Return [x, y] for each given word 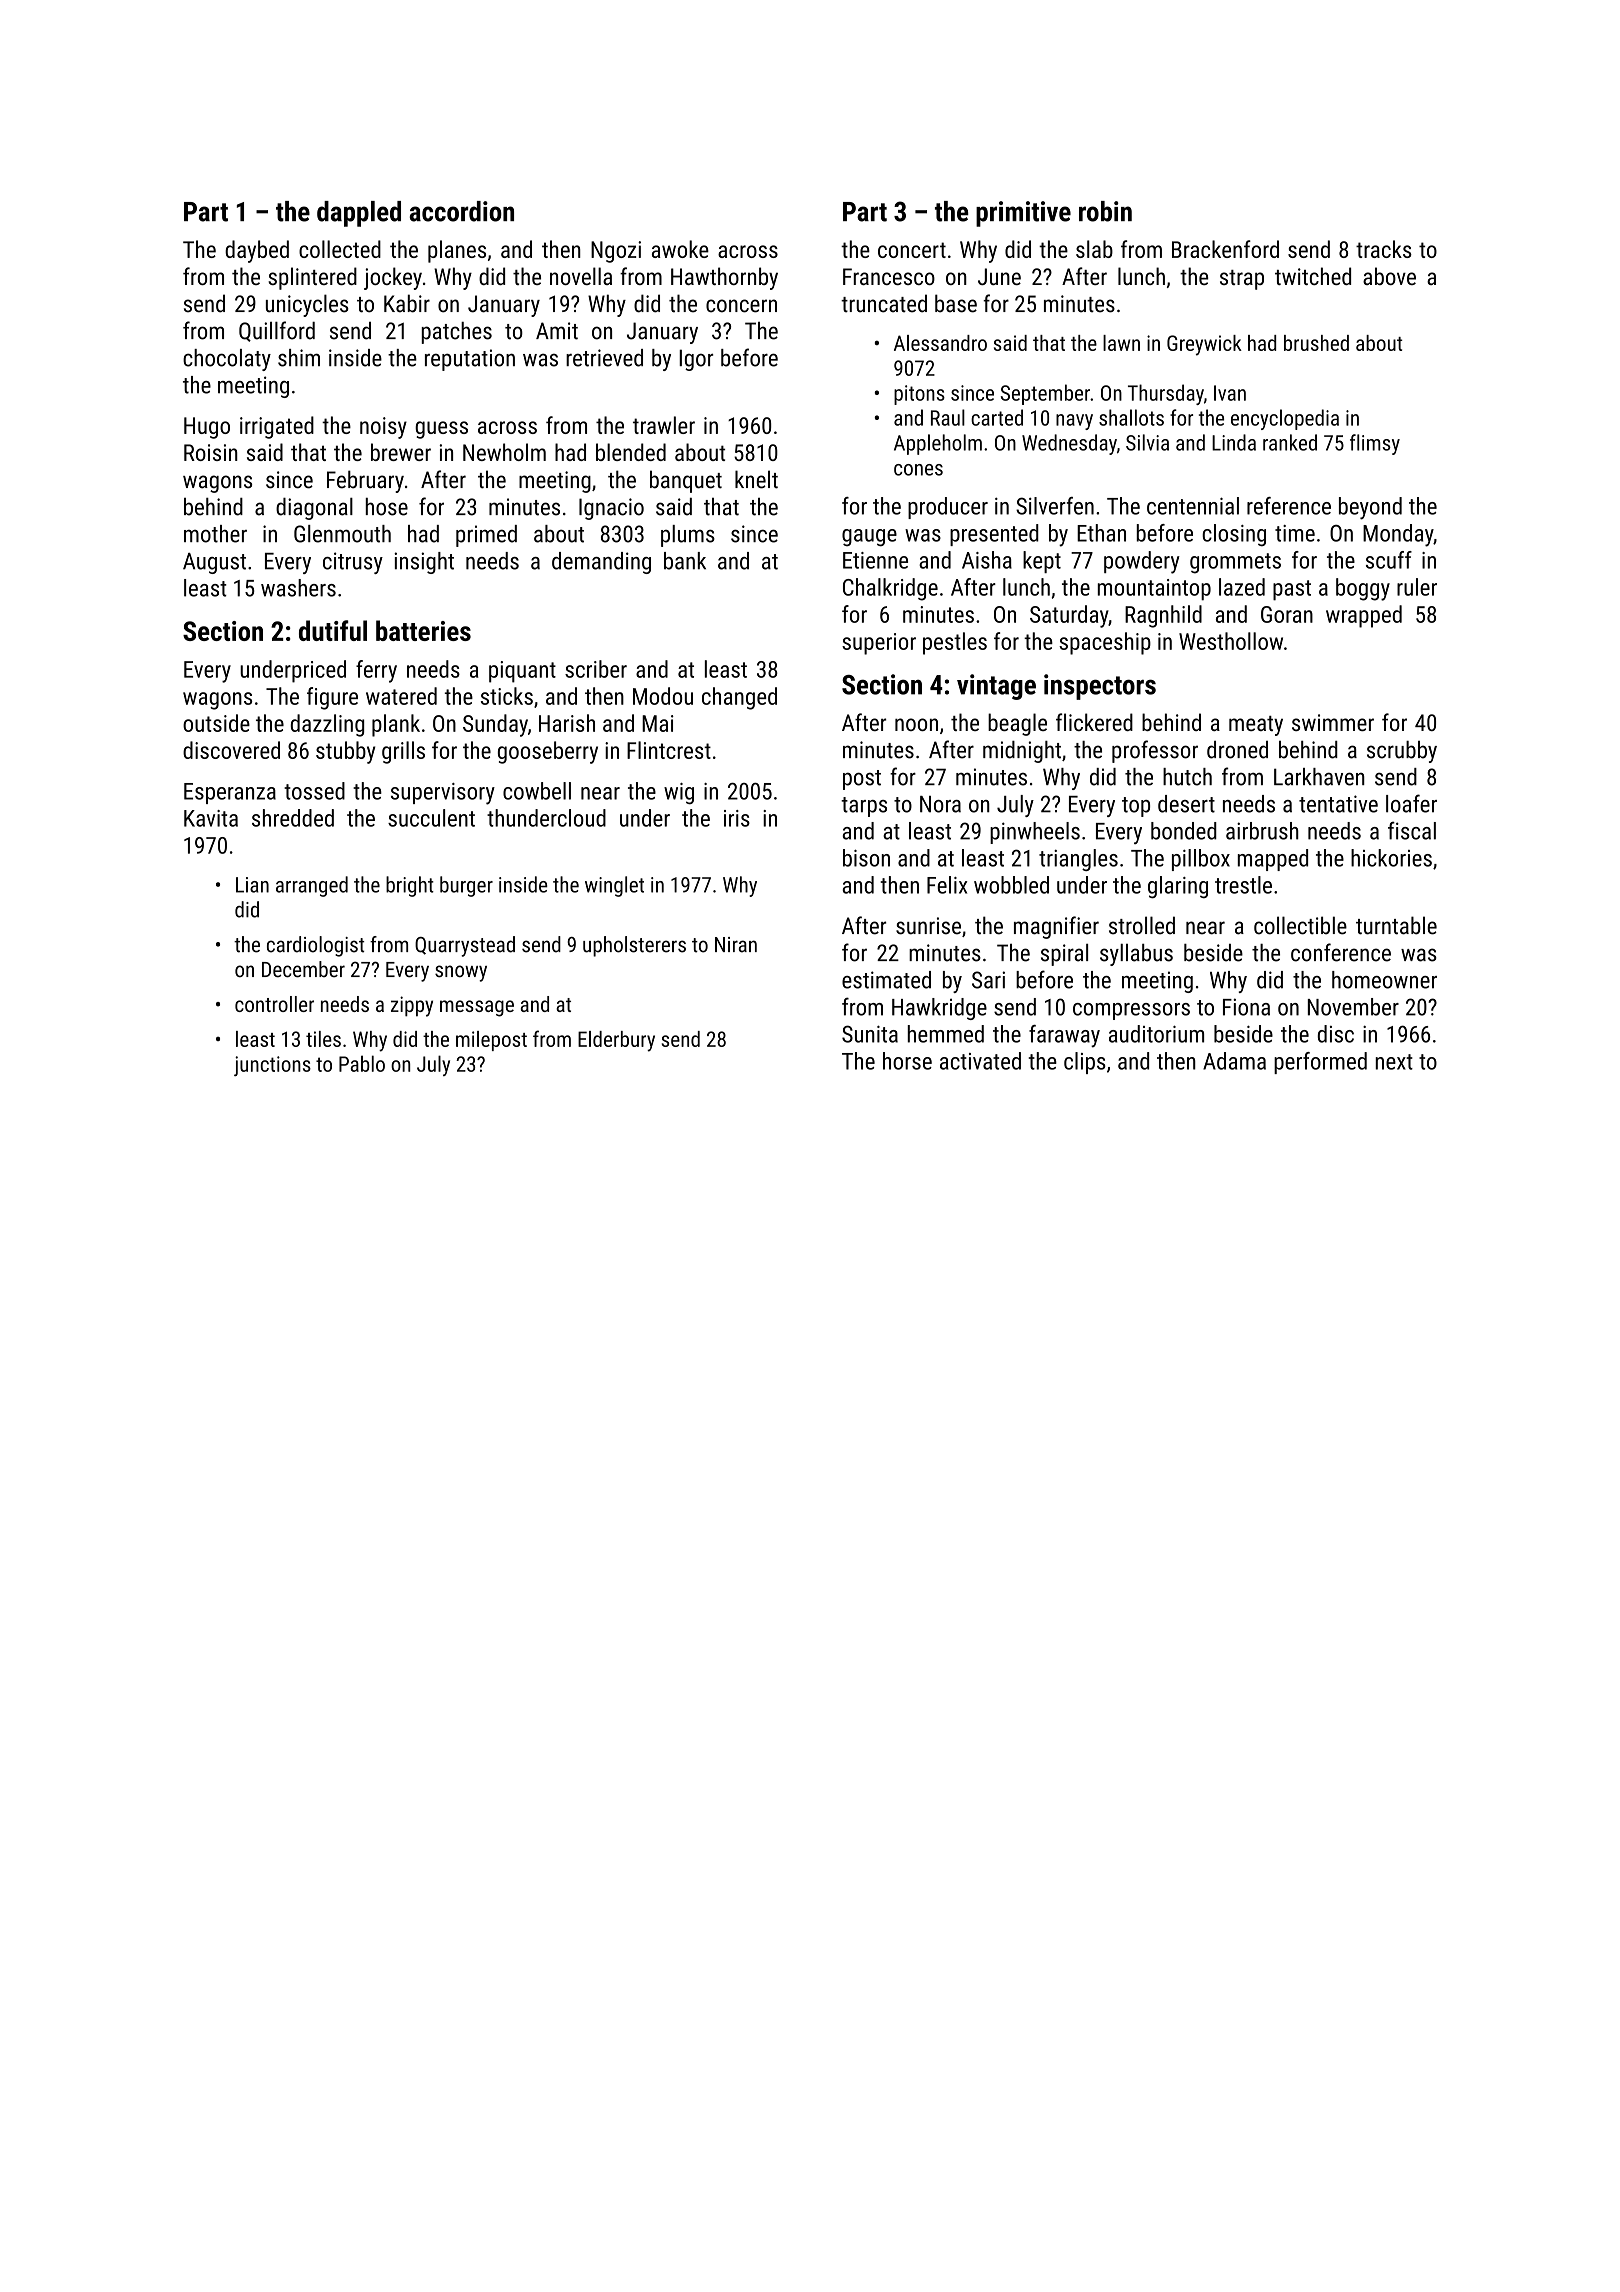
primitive [1023, 214]
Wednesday [1069, 444]
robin [1105, 211]
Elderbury [616, 1041]
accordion [461, 211]
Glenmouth [342, 534]
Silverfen [1055, 506]
